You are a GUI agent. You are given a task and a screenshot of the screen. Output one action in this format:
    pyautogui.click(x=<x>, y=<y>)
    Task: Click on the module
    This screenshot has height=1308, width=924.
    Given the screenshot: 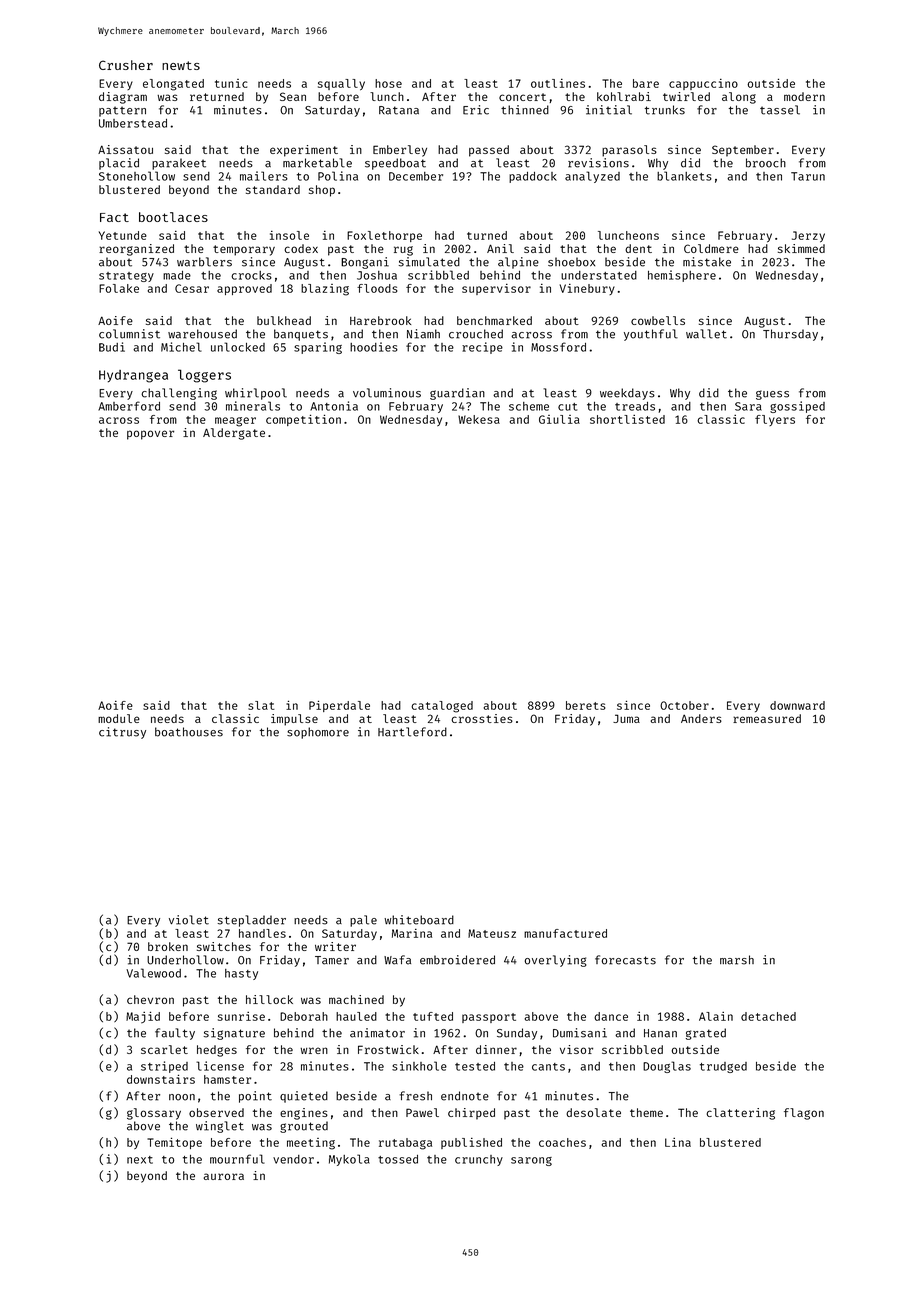 What is the action you would take?
    pyautogui.click(x=119, y=718)
